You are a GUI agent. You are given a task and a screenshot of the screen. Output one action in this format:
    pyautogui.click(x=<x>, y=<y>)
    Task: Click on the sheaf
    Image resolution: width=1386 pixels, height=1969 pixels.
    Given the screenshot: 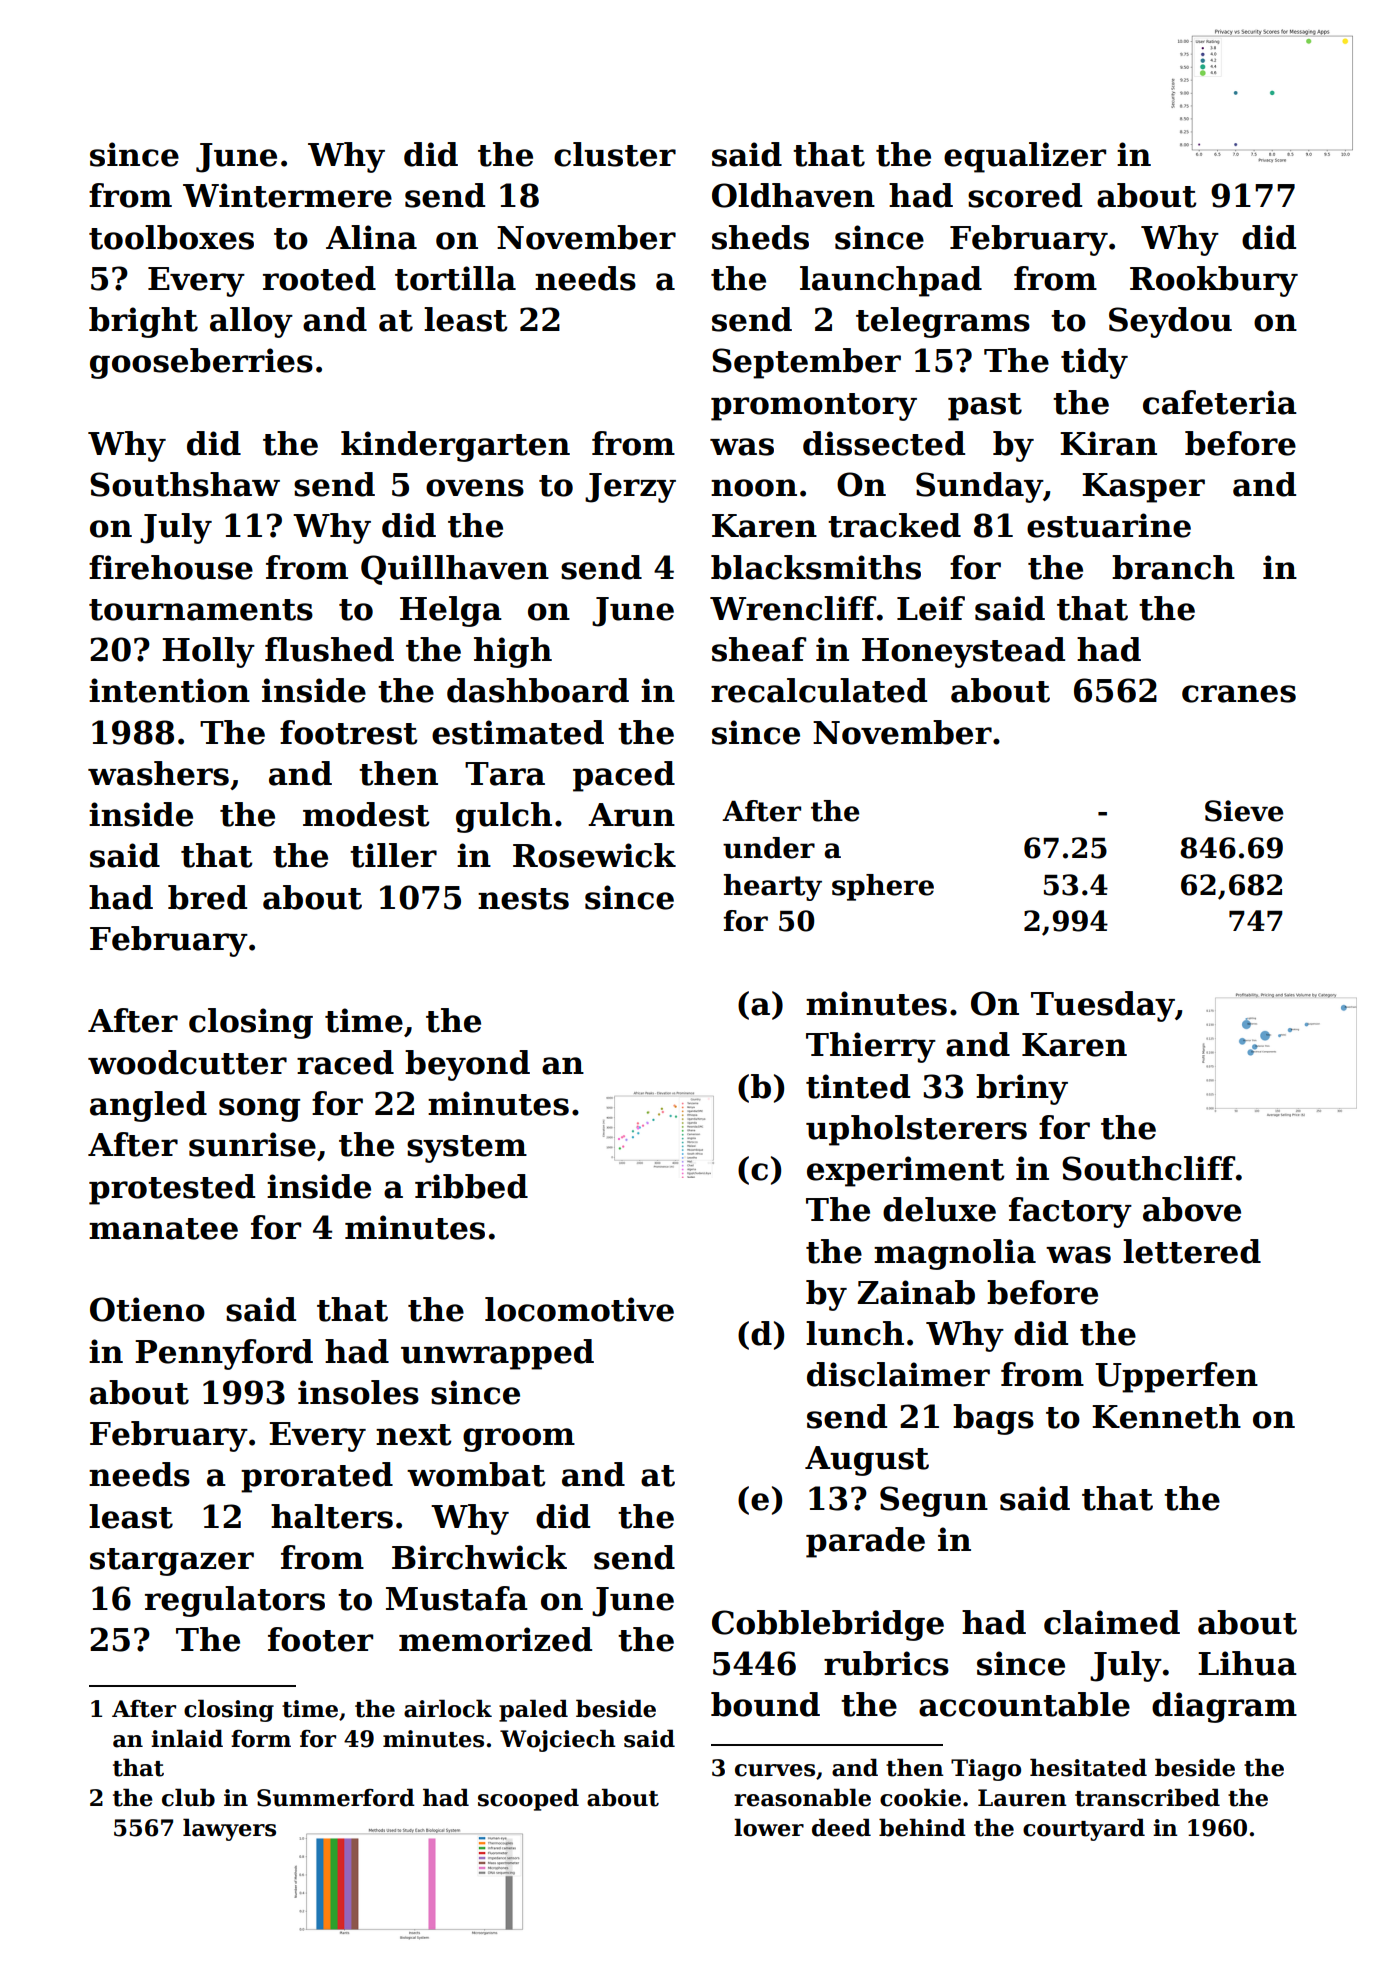 What is the action you would take?
    pyautogui.click(x=759, y=649)
